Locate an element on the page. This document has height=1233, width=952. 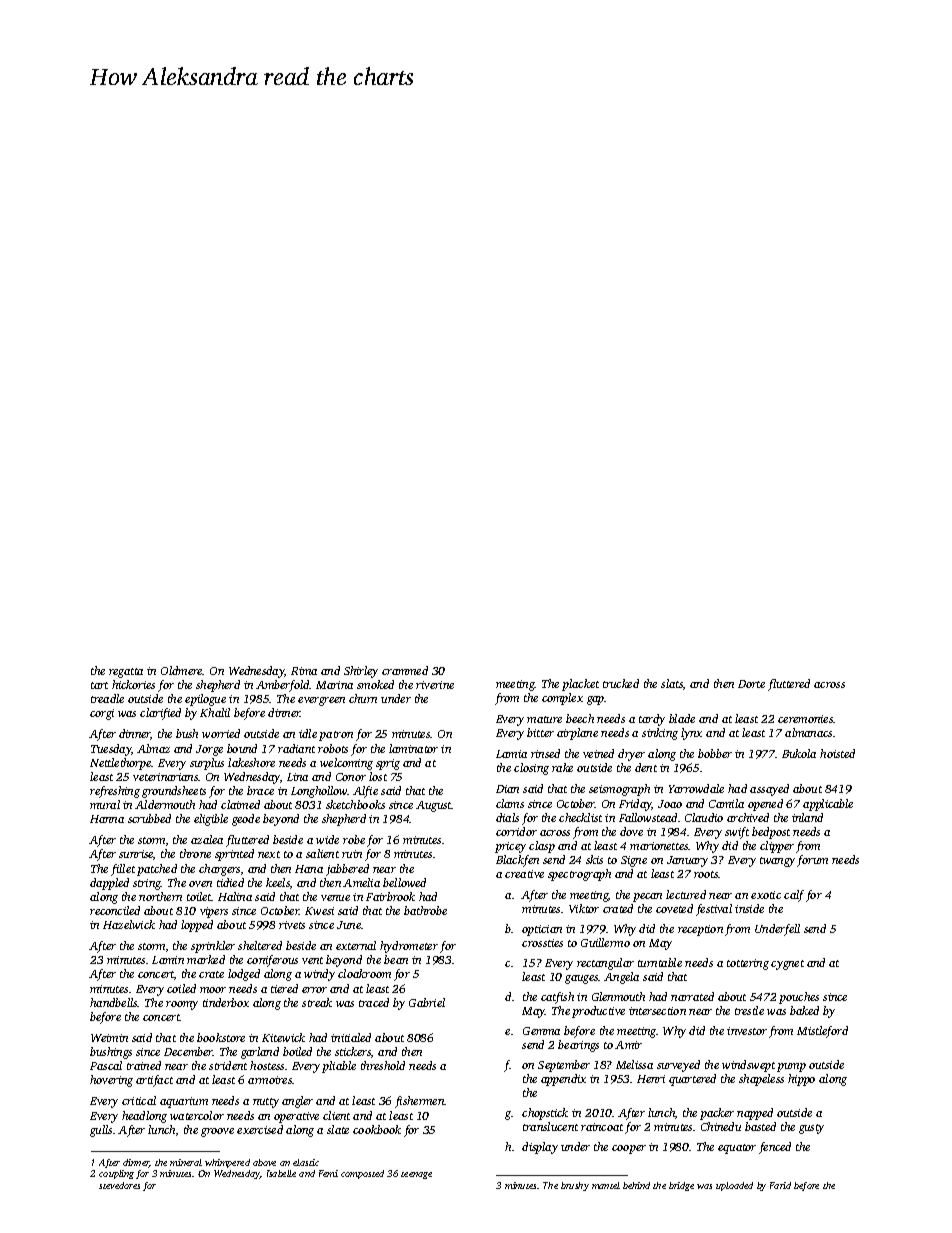
applicable is located at coordinates (828, 805).
